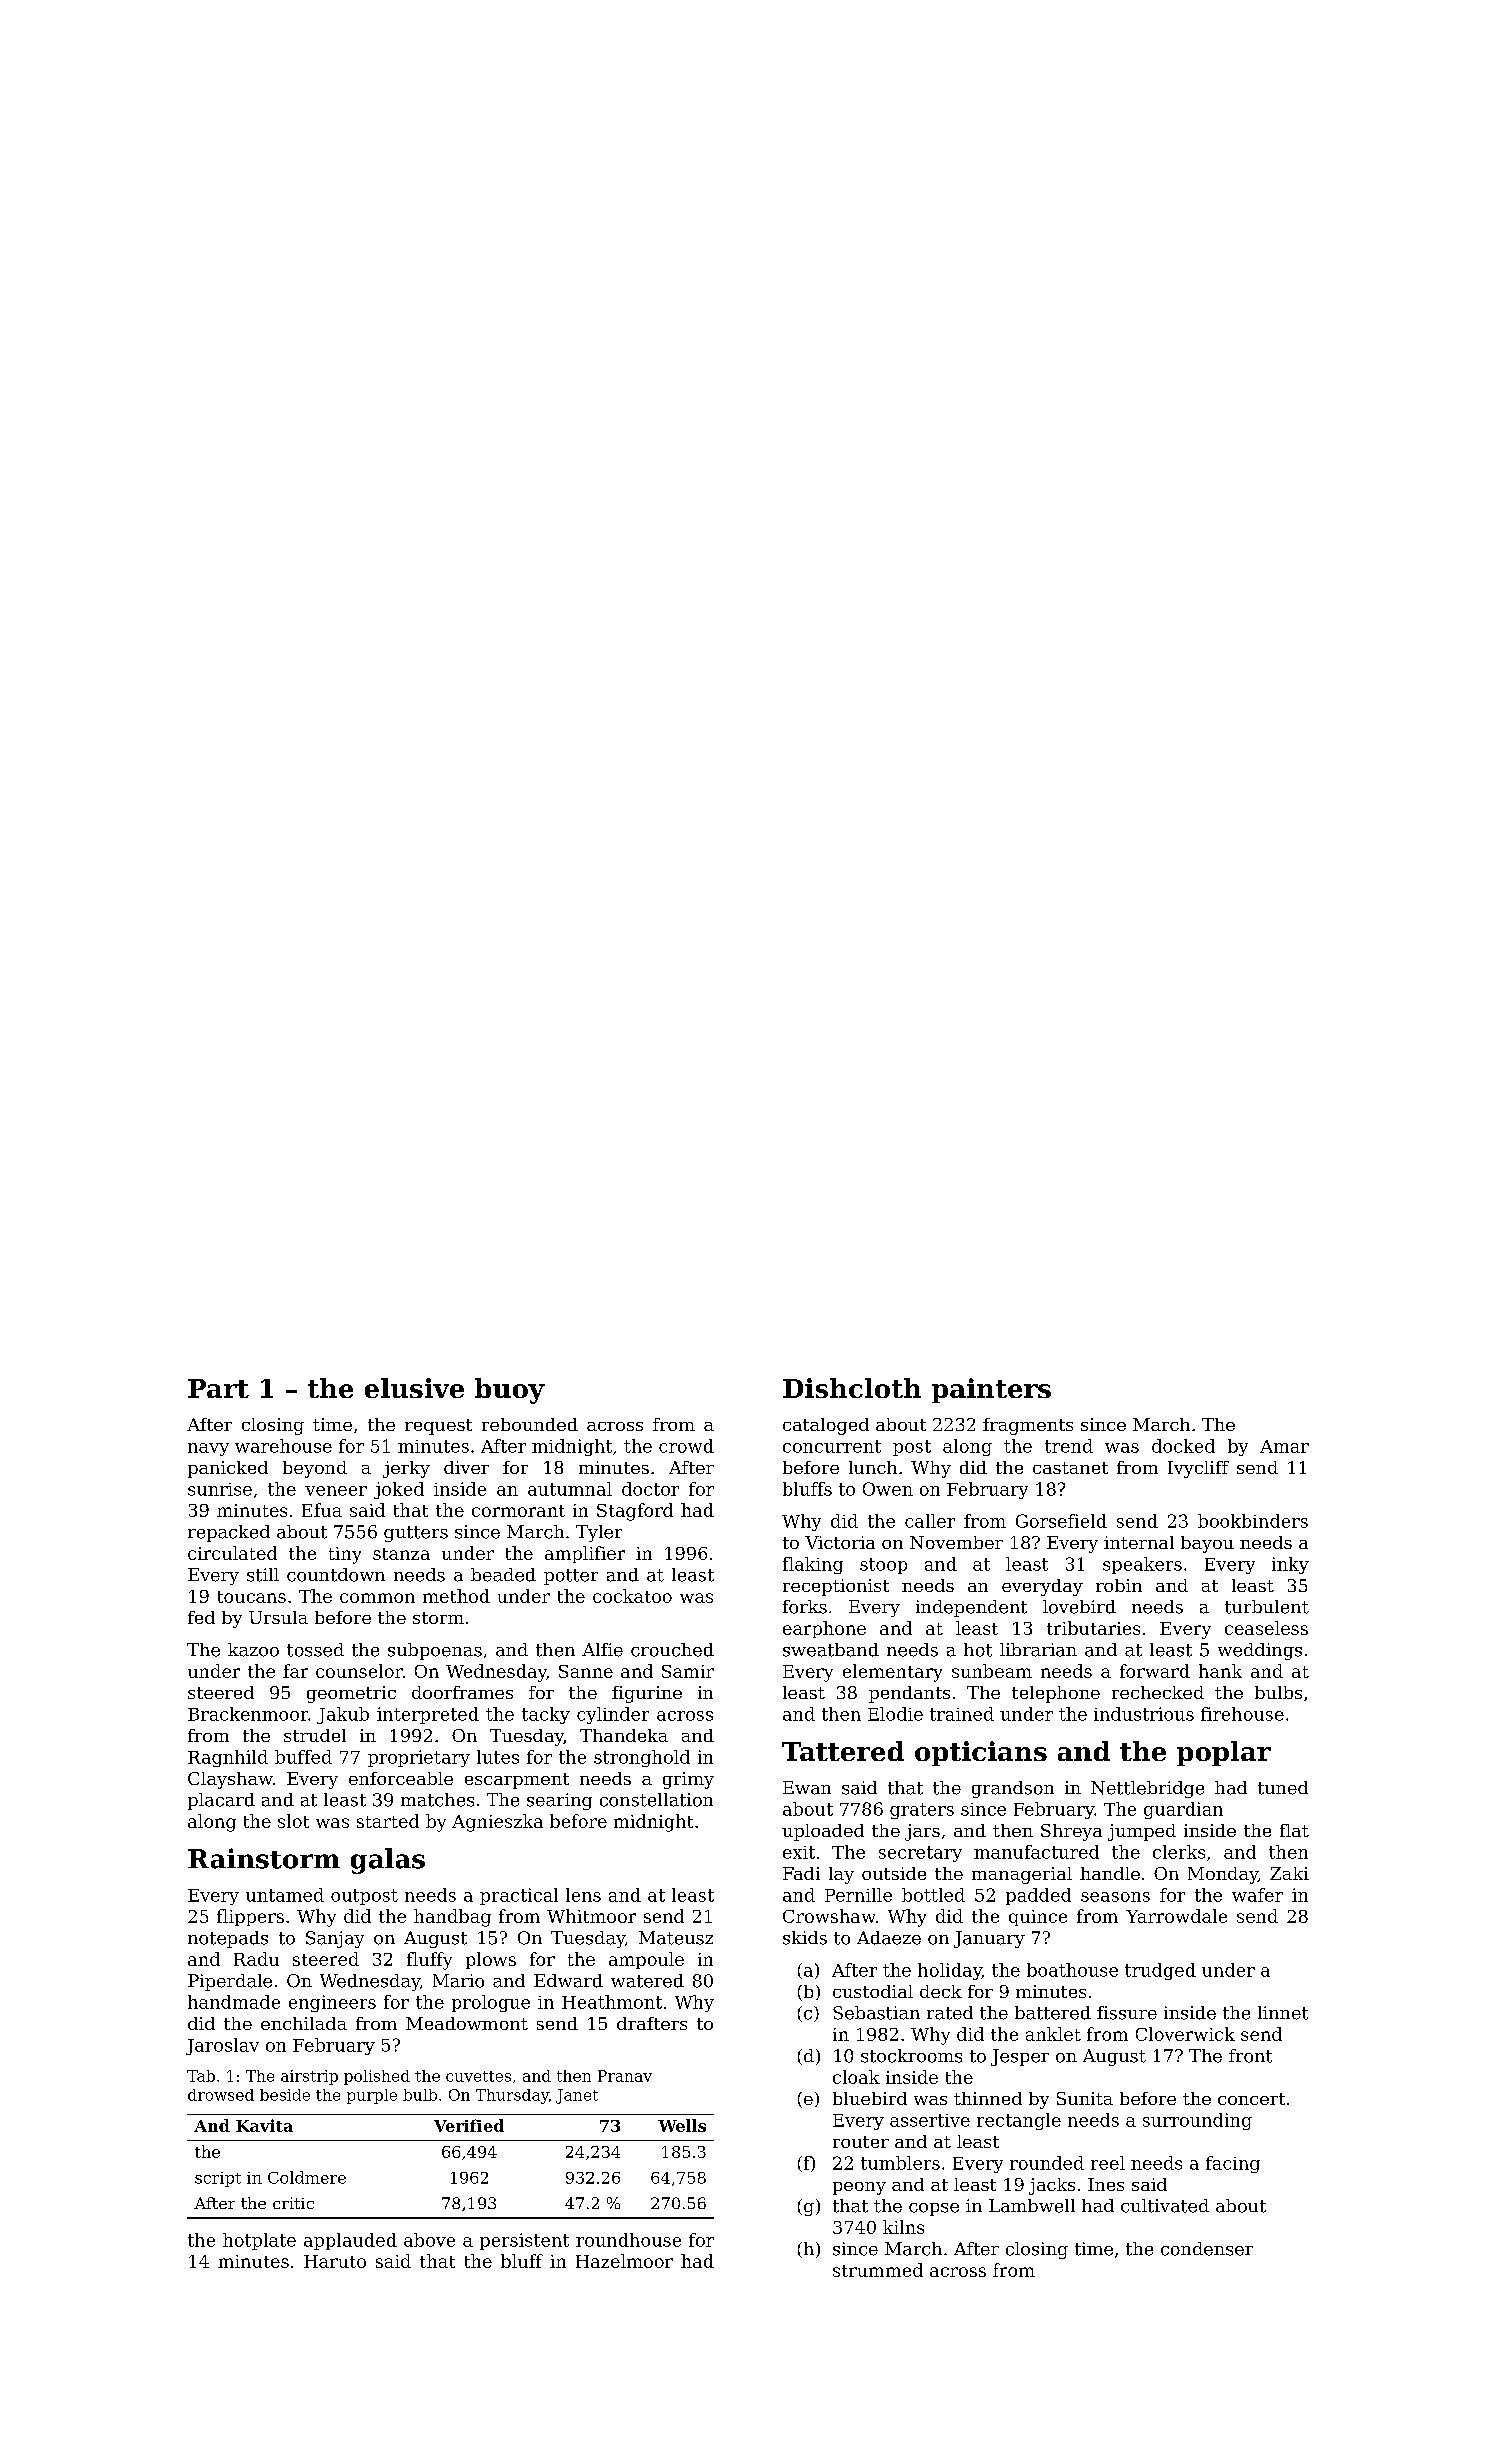 The height and width of the screenshot is (2464, 1496). What do you see at coordinates (971, 1608) in the screenshot?
I see `independent` at bounding box center [971, 1608].
